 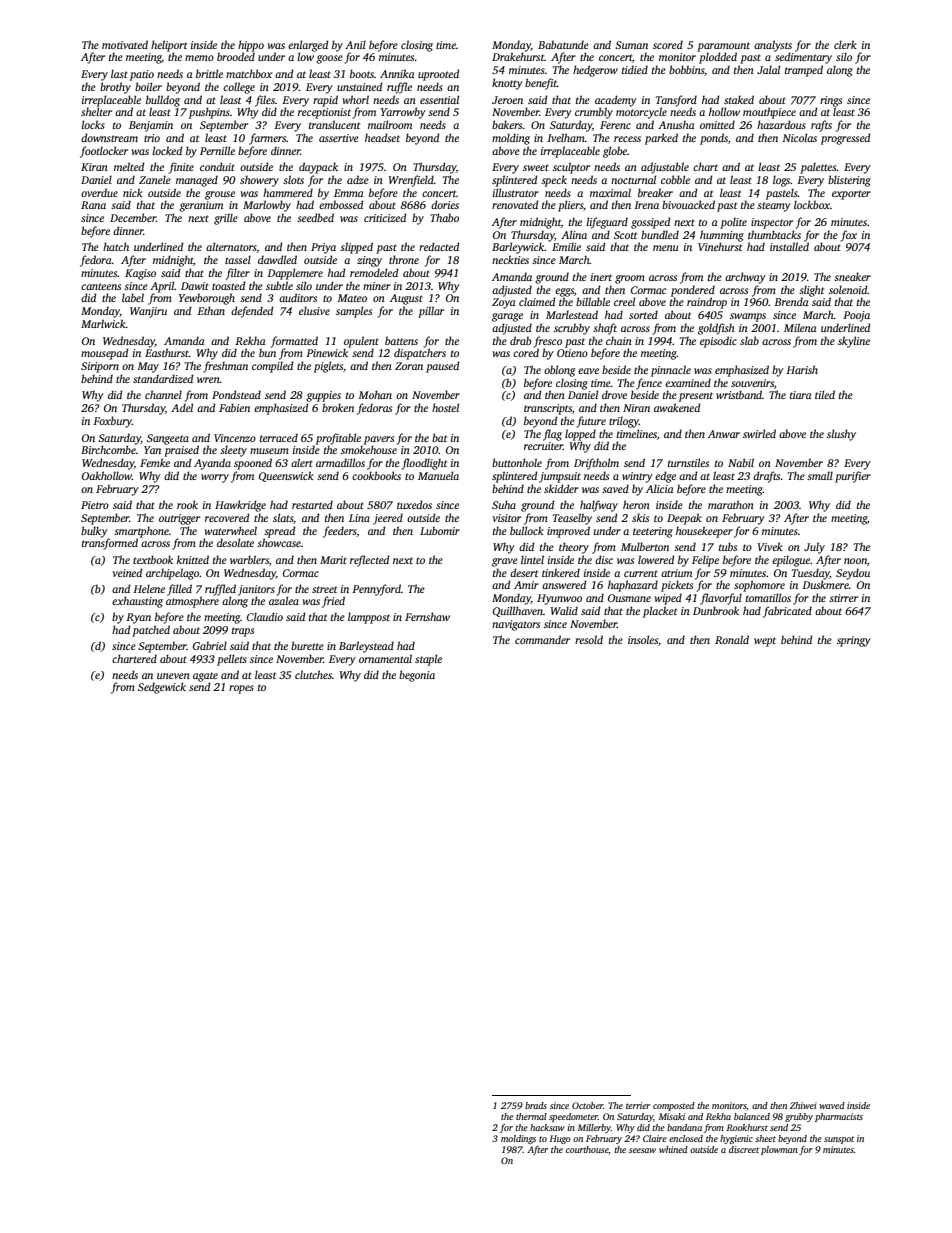 What do you see at coordinates (148, 367) in the image?
I see `May` at bounding box center [148, 367].
